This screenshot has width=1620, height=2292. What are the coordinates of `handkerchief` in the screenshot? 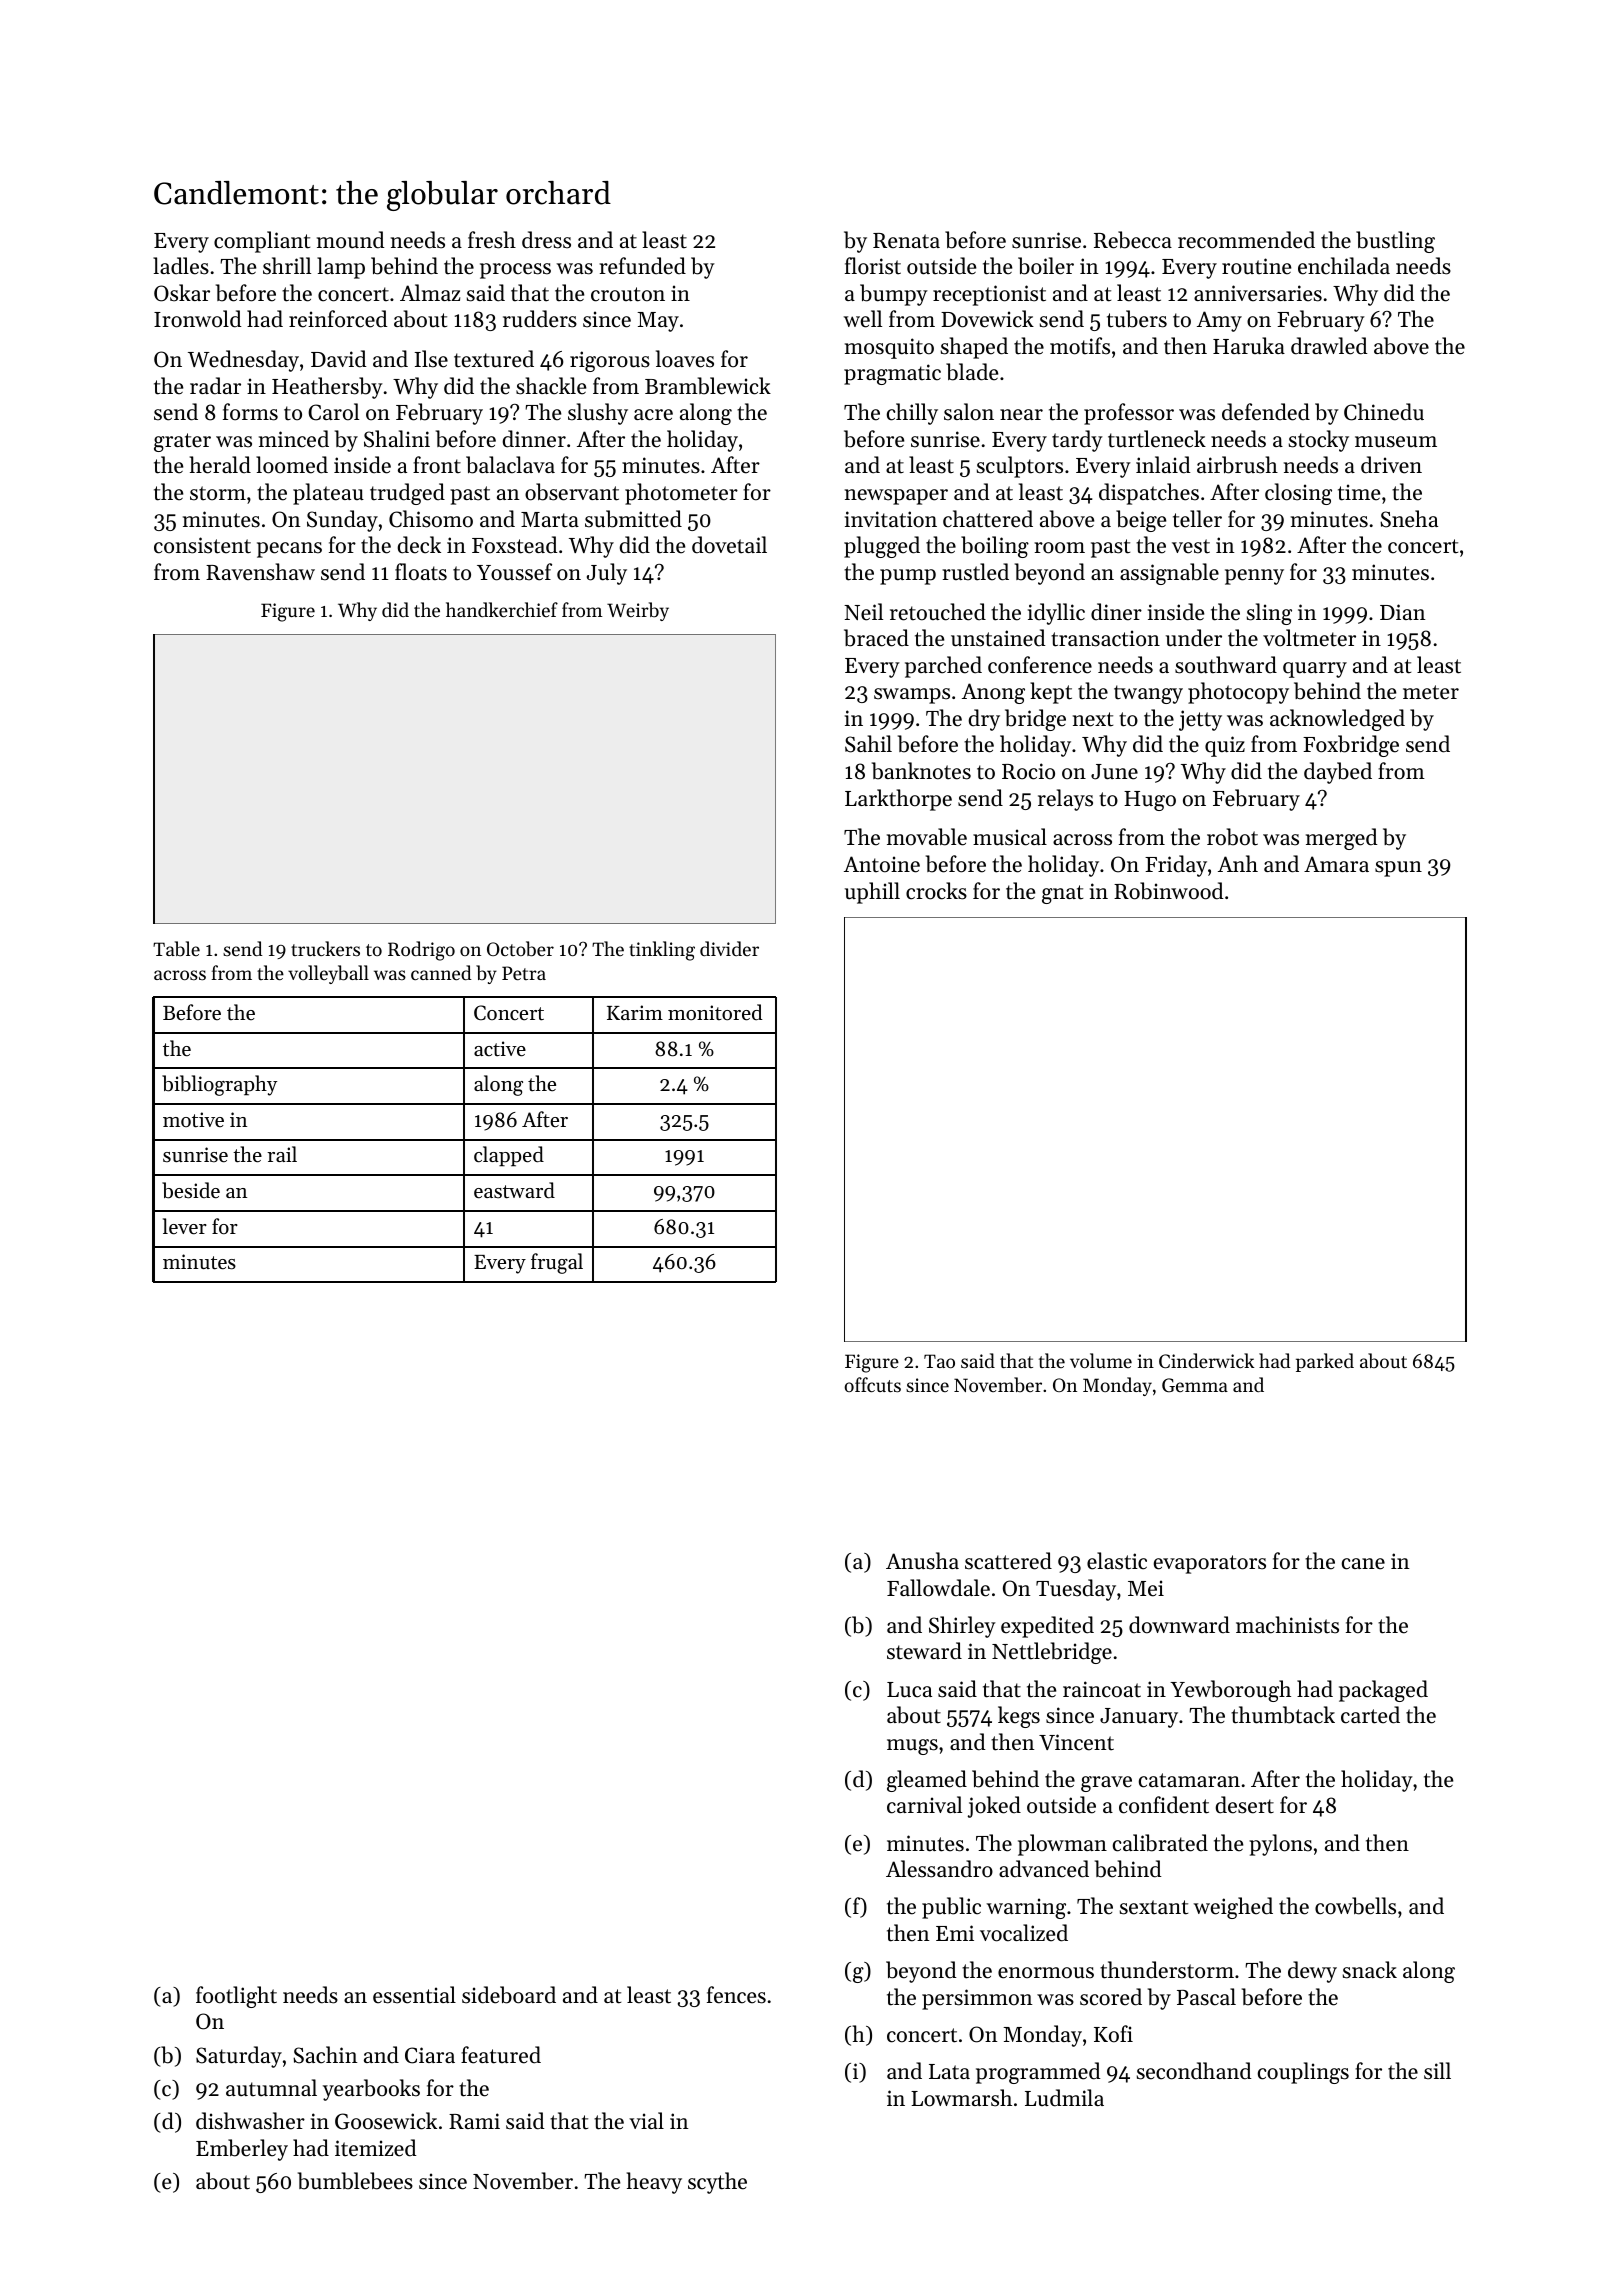 It's located at (502, 609).
